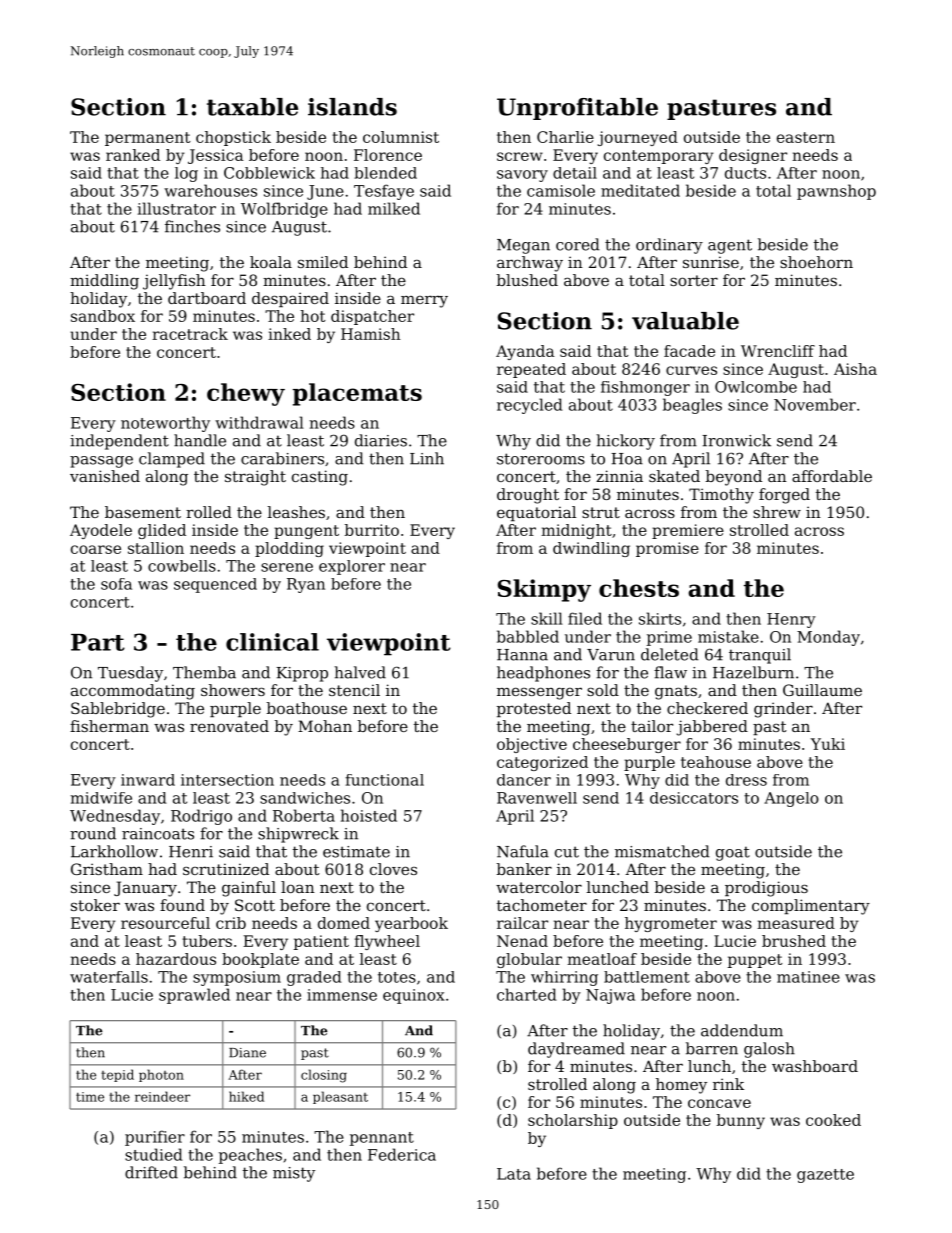  What do you see at coordinates (523, 246) in the screenshot?
I see `Megan` at bounding box center [523, 246].
